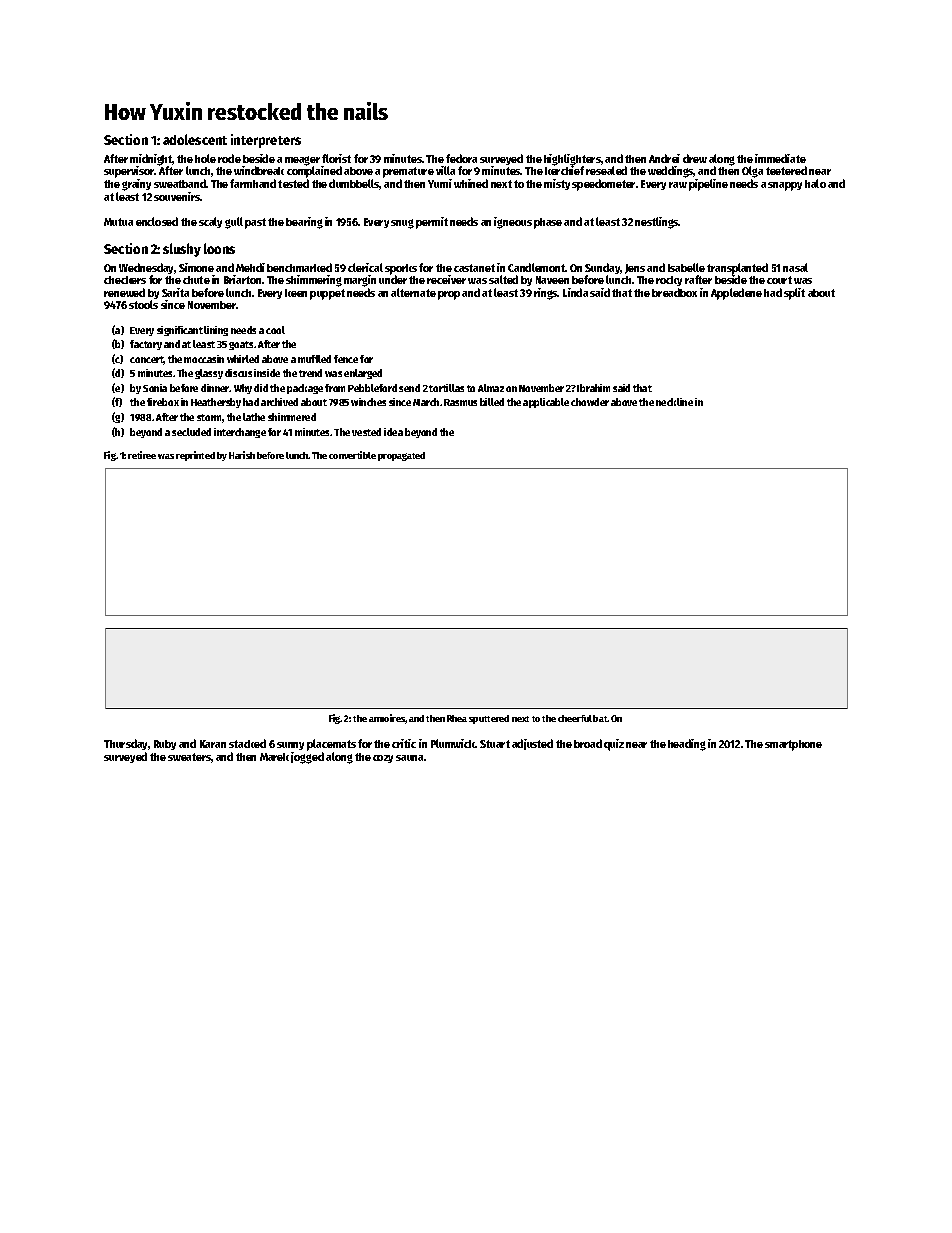  Describe the element at coordinates (247, 743) in the page. I see `stacked` at that location.
